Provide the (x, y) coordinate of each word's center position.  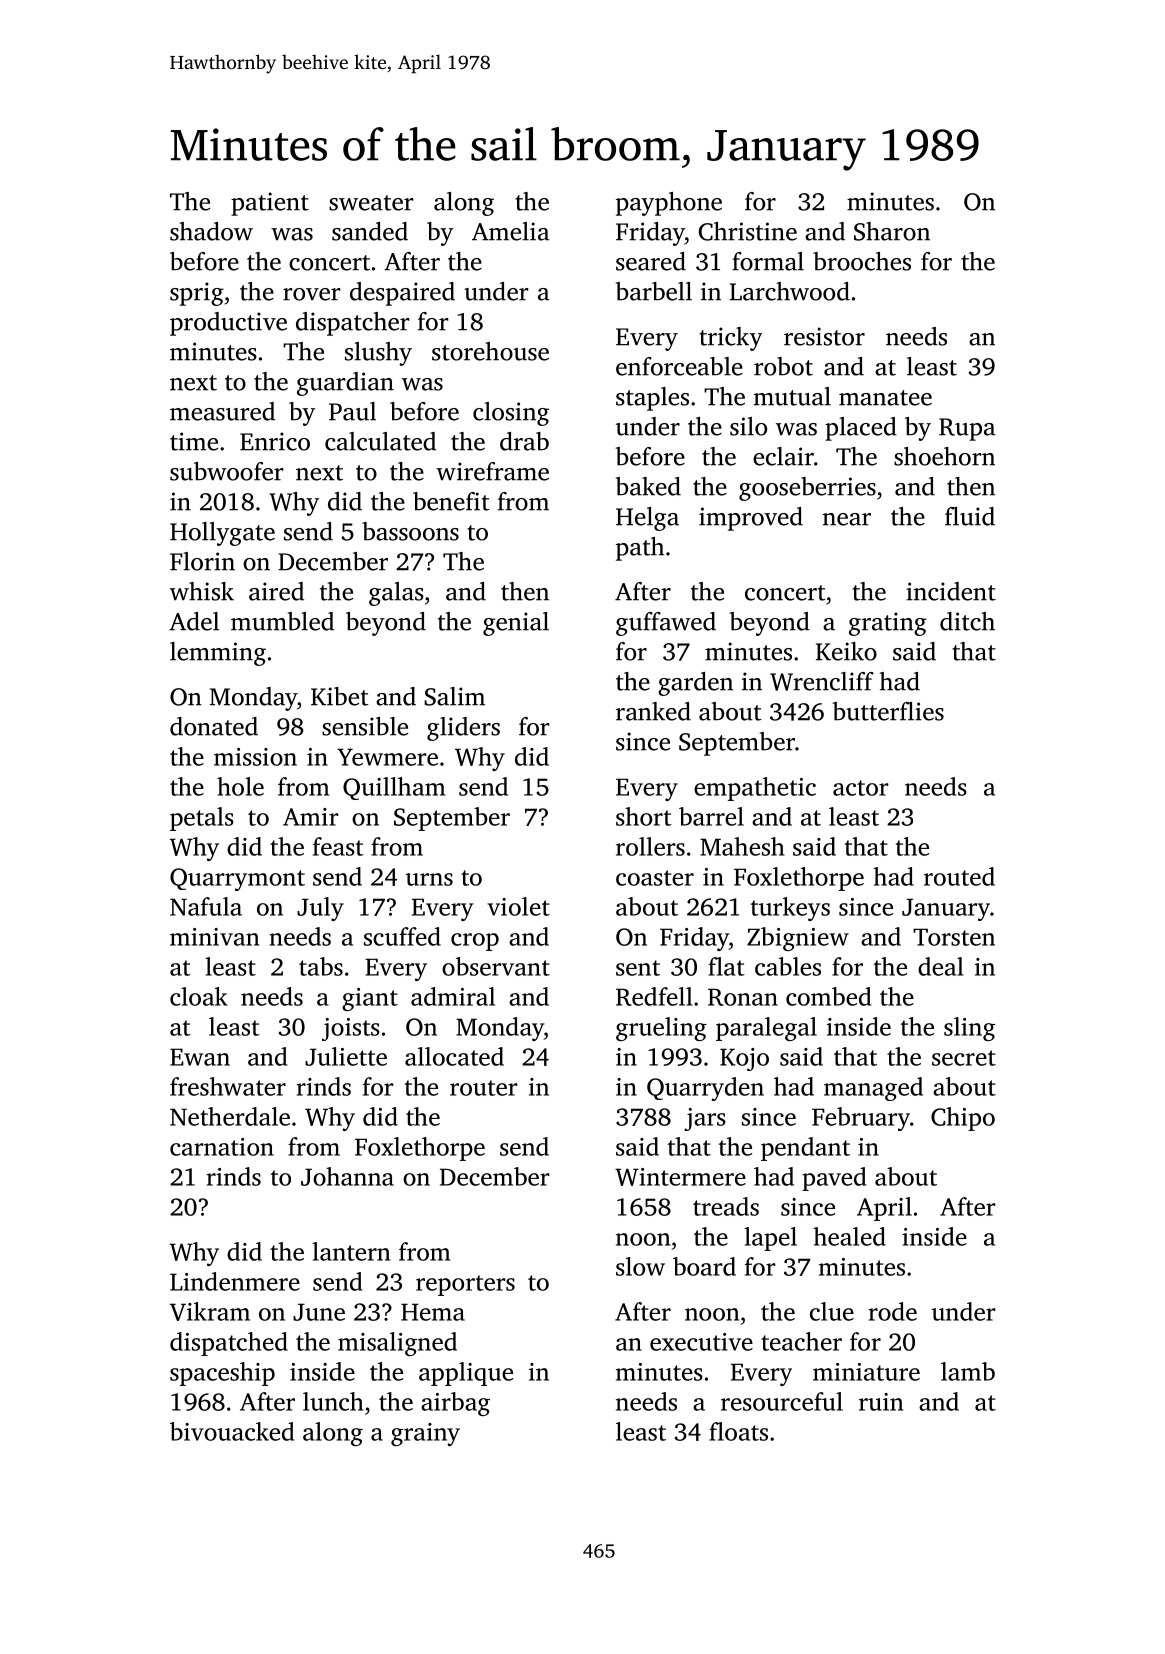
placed (861, 429)
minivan (214, 937)
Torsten (954, 937)
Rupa (967, 429)
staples (652, 399)
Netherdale (230, 1116)
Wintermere (680, 1177)
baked (648, 486)
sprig (197, 294)
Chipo (963, 1119)
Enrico (275, 441)
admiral (453, 996)
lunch (333, 1401)
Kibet (340, 696)
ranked (653, 711)
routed (959, 876)
